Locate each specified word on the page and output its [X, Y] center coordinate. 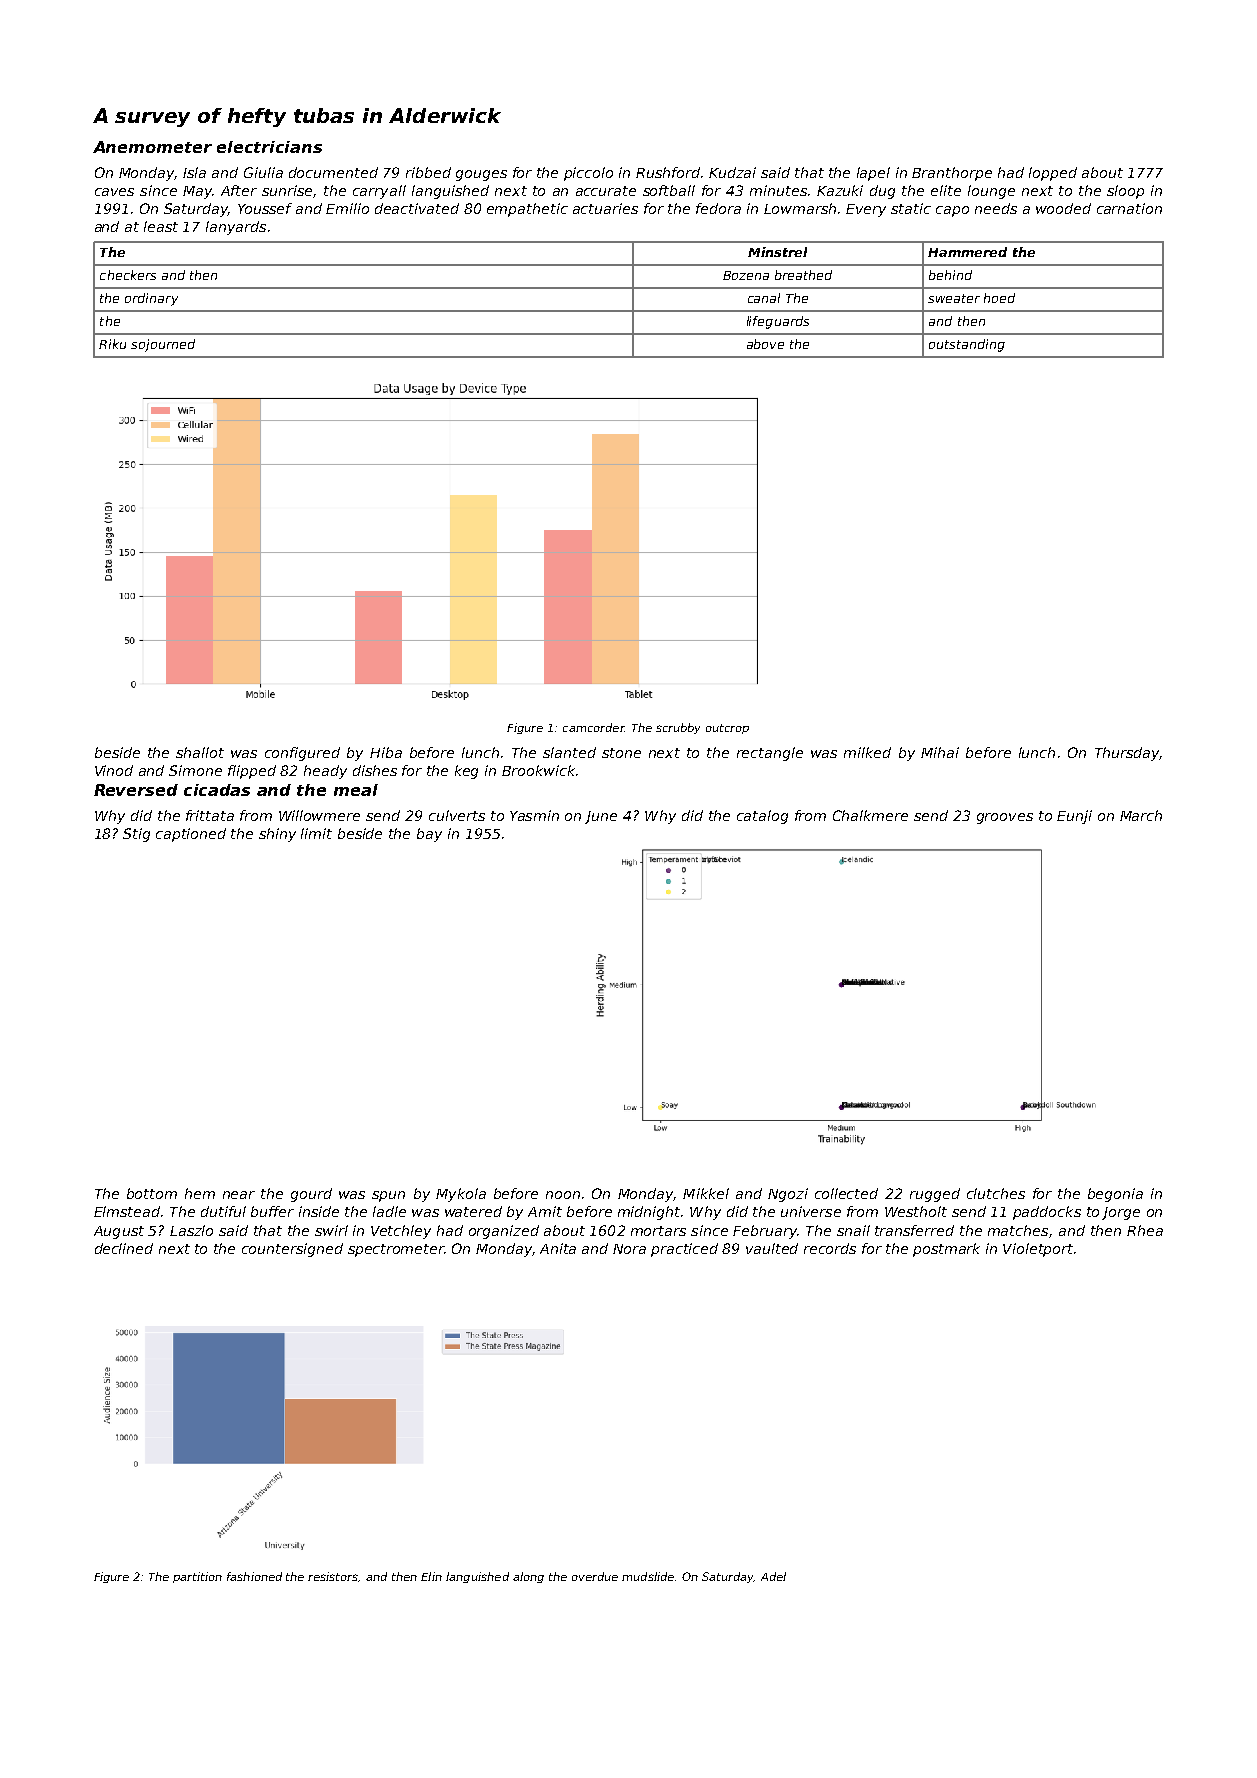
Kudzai [732, 172]
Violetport [1038, 1250]
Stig [136, 835]
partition [197, 1577]
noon [563, 1195]
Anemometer [152, 147]
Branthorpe [952, 174]
